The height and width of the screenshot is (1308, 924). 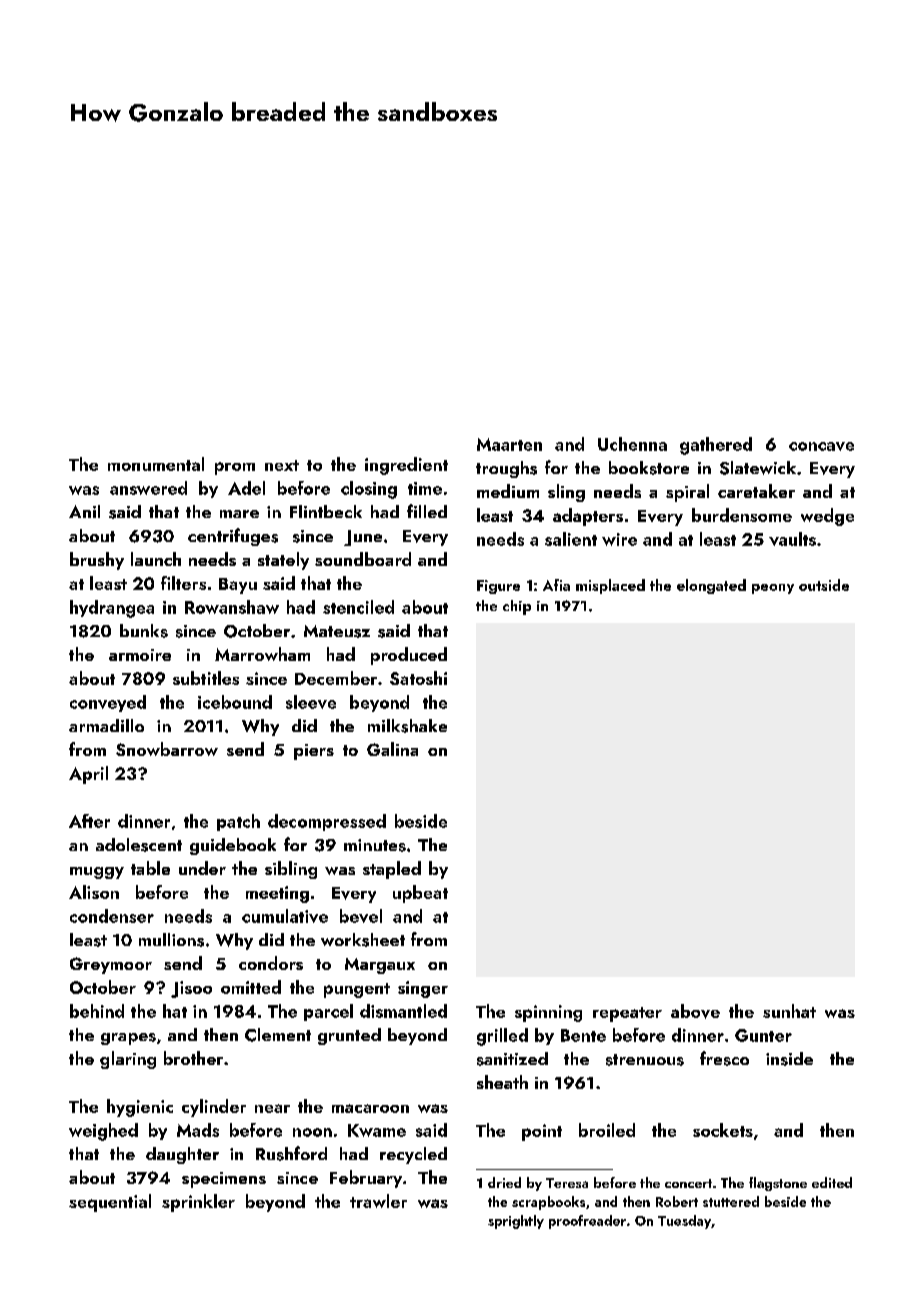 What do you see at coordinates (821, 446) in the screenshot?
I see `concave` at bounding box center [821, 446].
